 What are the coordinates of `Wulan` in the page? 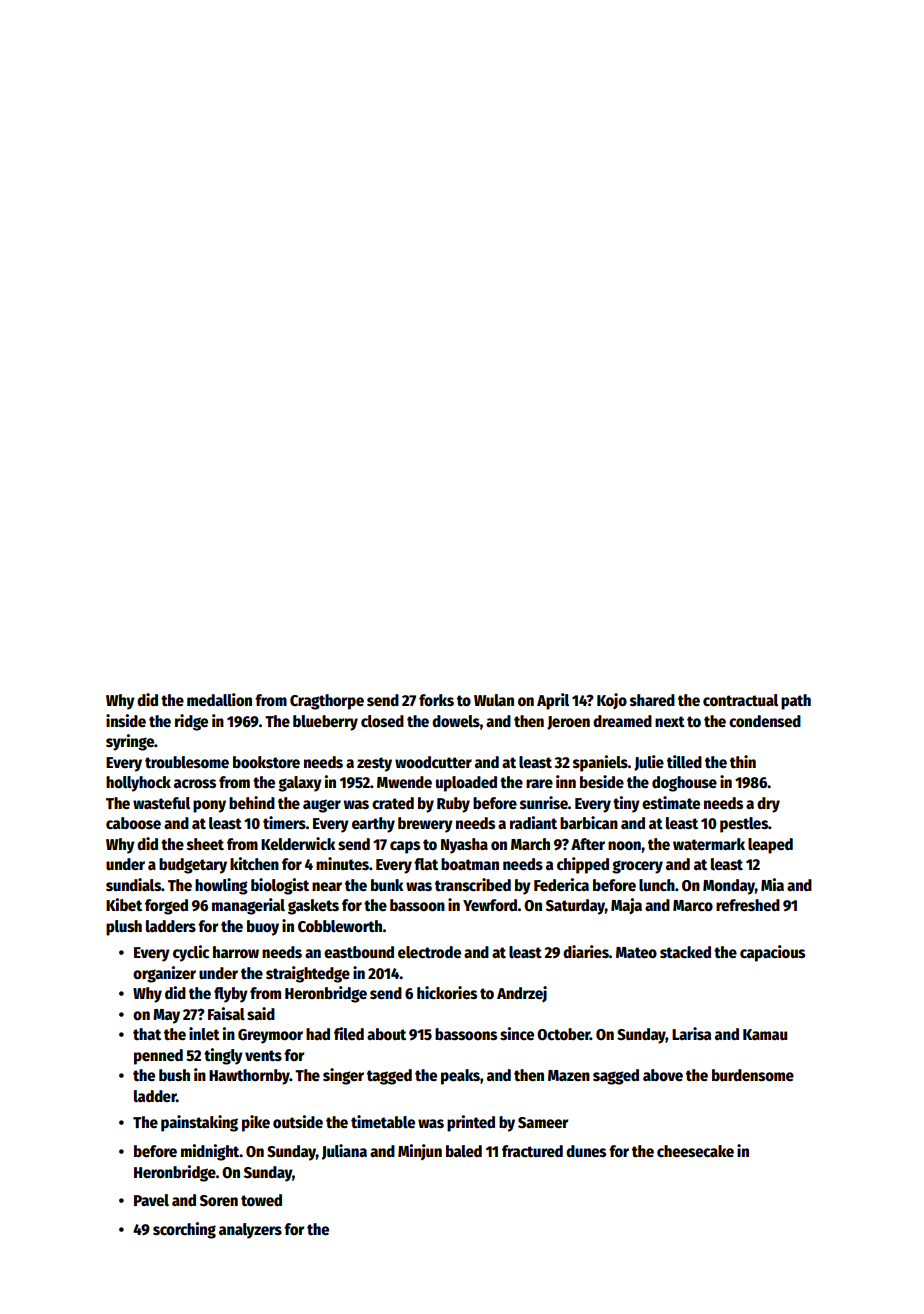 It's located at (494, 700).
